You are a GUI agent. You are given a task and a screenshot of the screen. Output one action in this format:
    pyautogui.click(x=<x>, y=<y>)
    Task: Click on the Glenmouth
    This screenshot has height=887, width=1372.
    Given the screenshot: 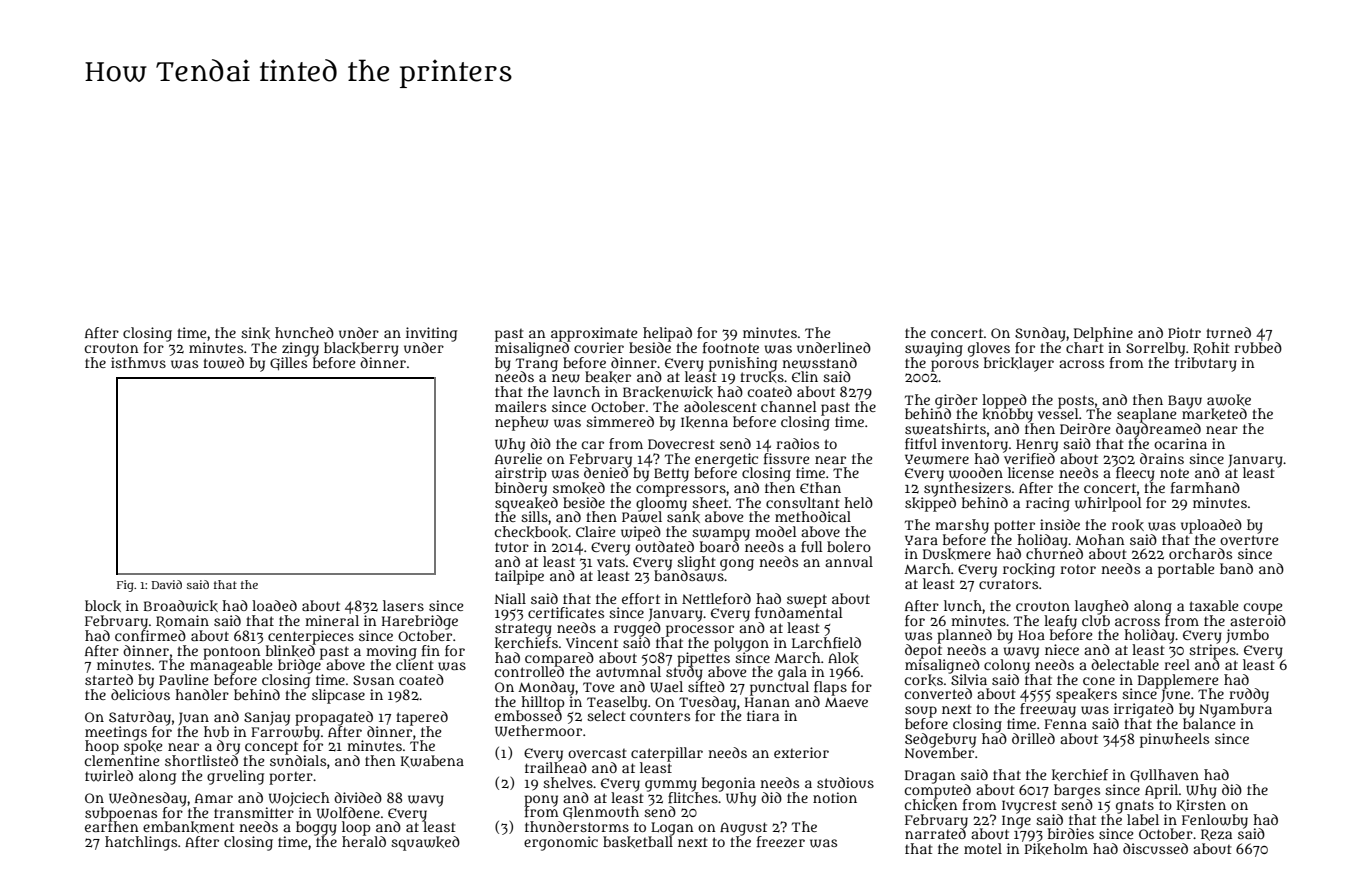 What is the action you would take?
    pyautogui.click(x=601, y=812)
